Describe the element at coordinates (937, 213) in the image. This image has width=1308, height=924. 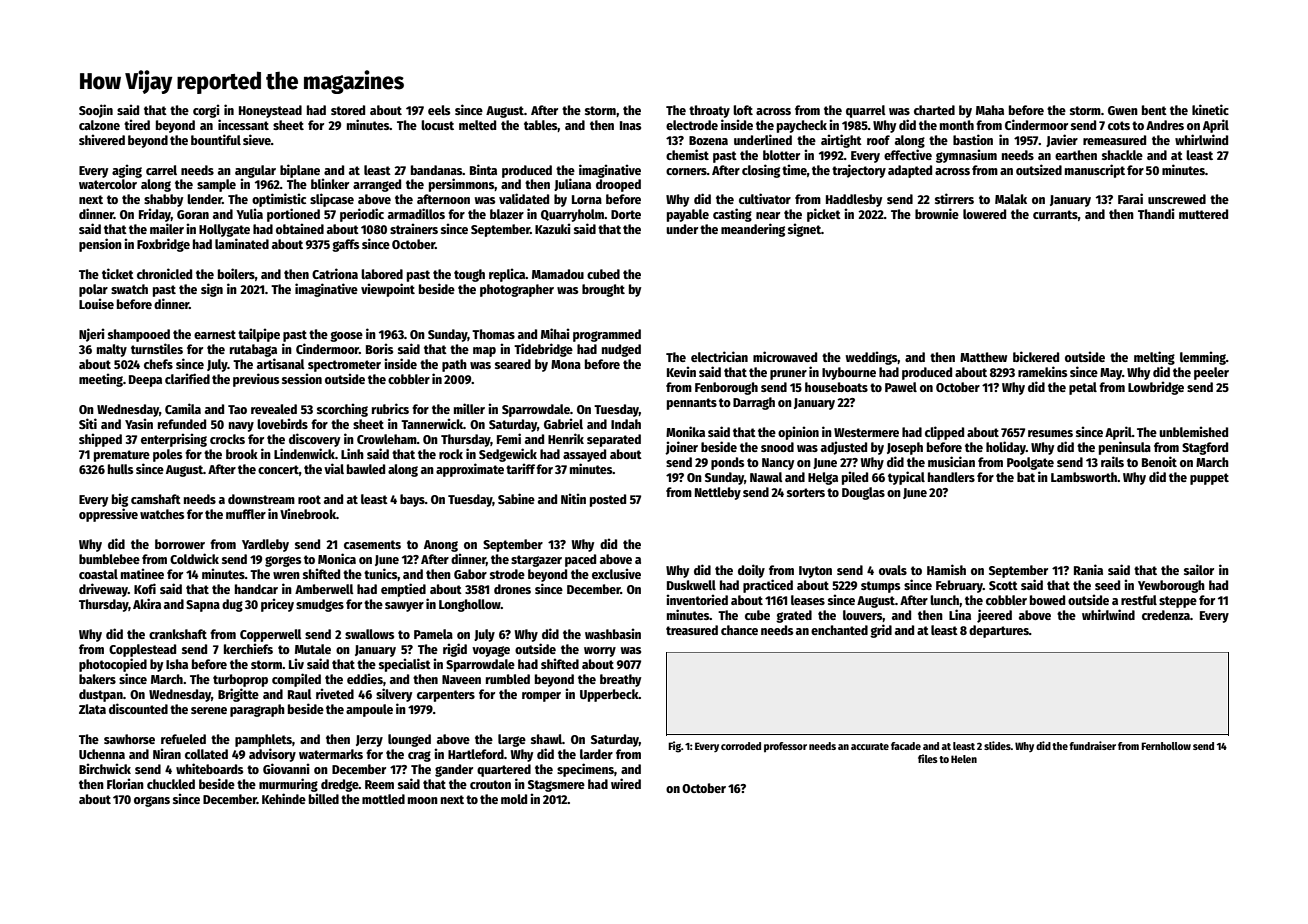
I see `brownie` at that location.
